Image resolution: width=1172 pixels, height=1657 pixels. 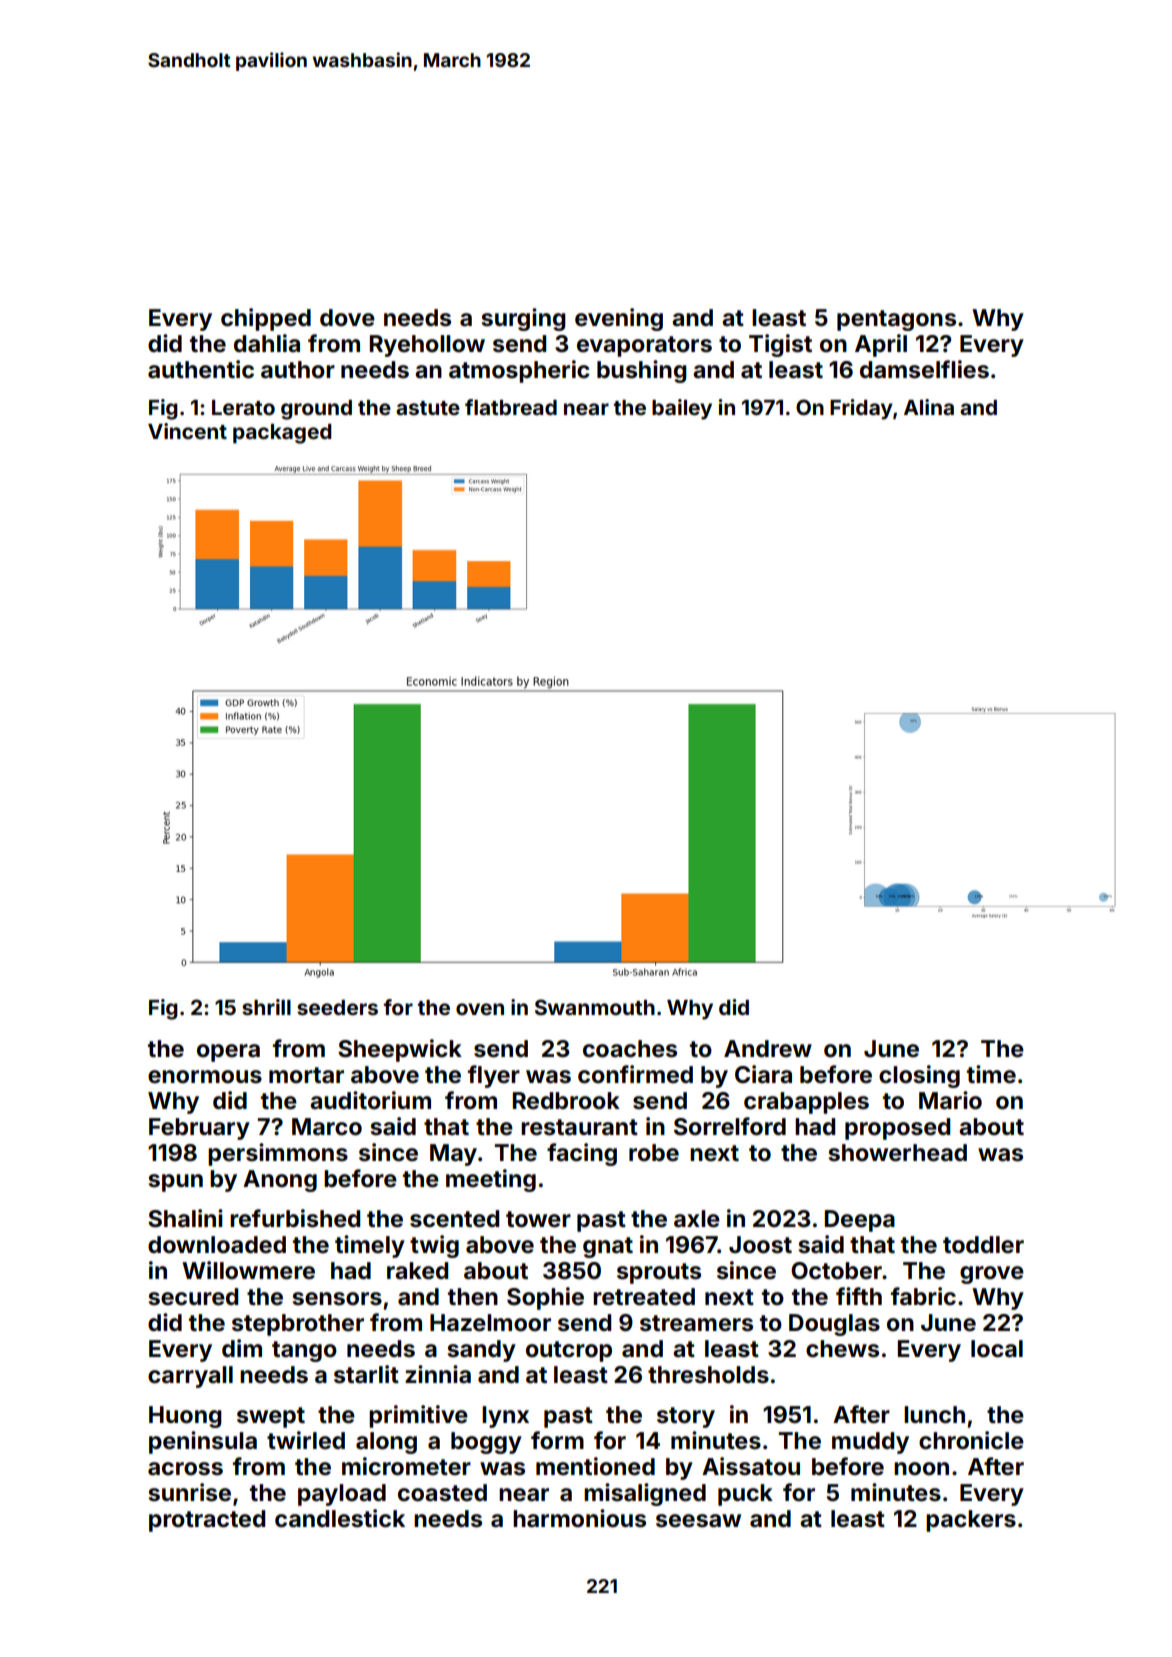 What do you see at coordinates (545, 1298) in the screenshot?
I see `Sophie` at bounding box center [545, 1298].
